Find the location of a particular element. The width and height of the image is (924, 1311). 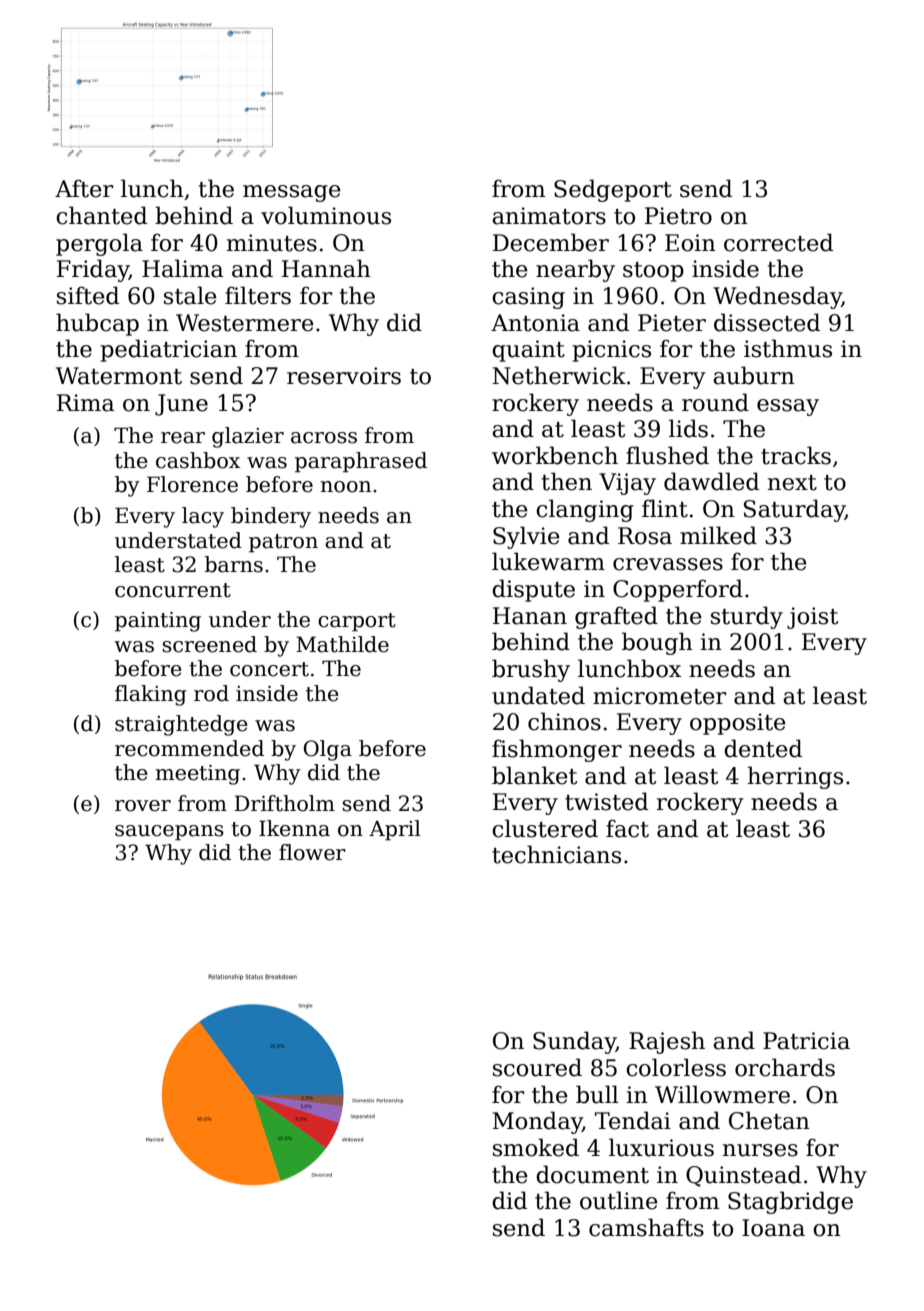

concert is located at coordinates (269, 669).
